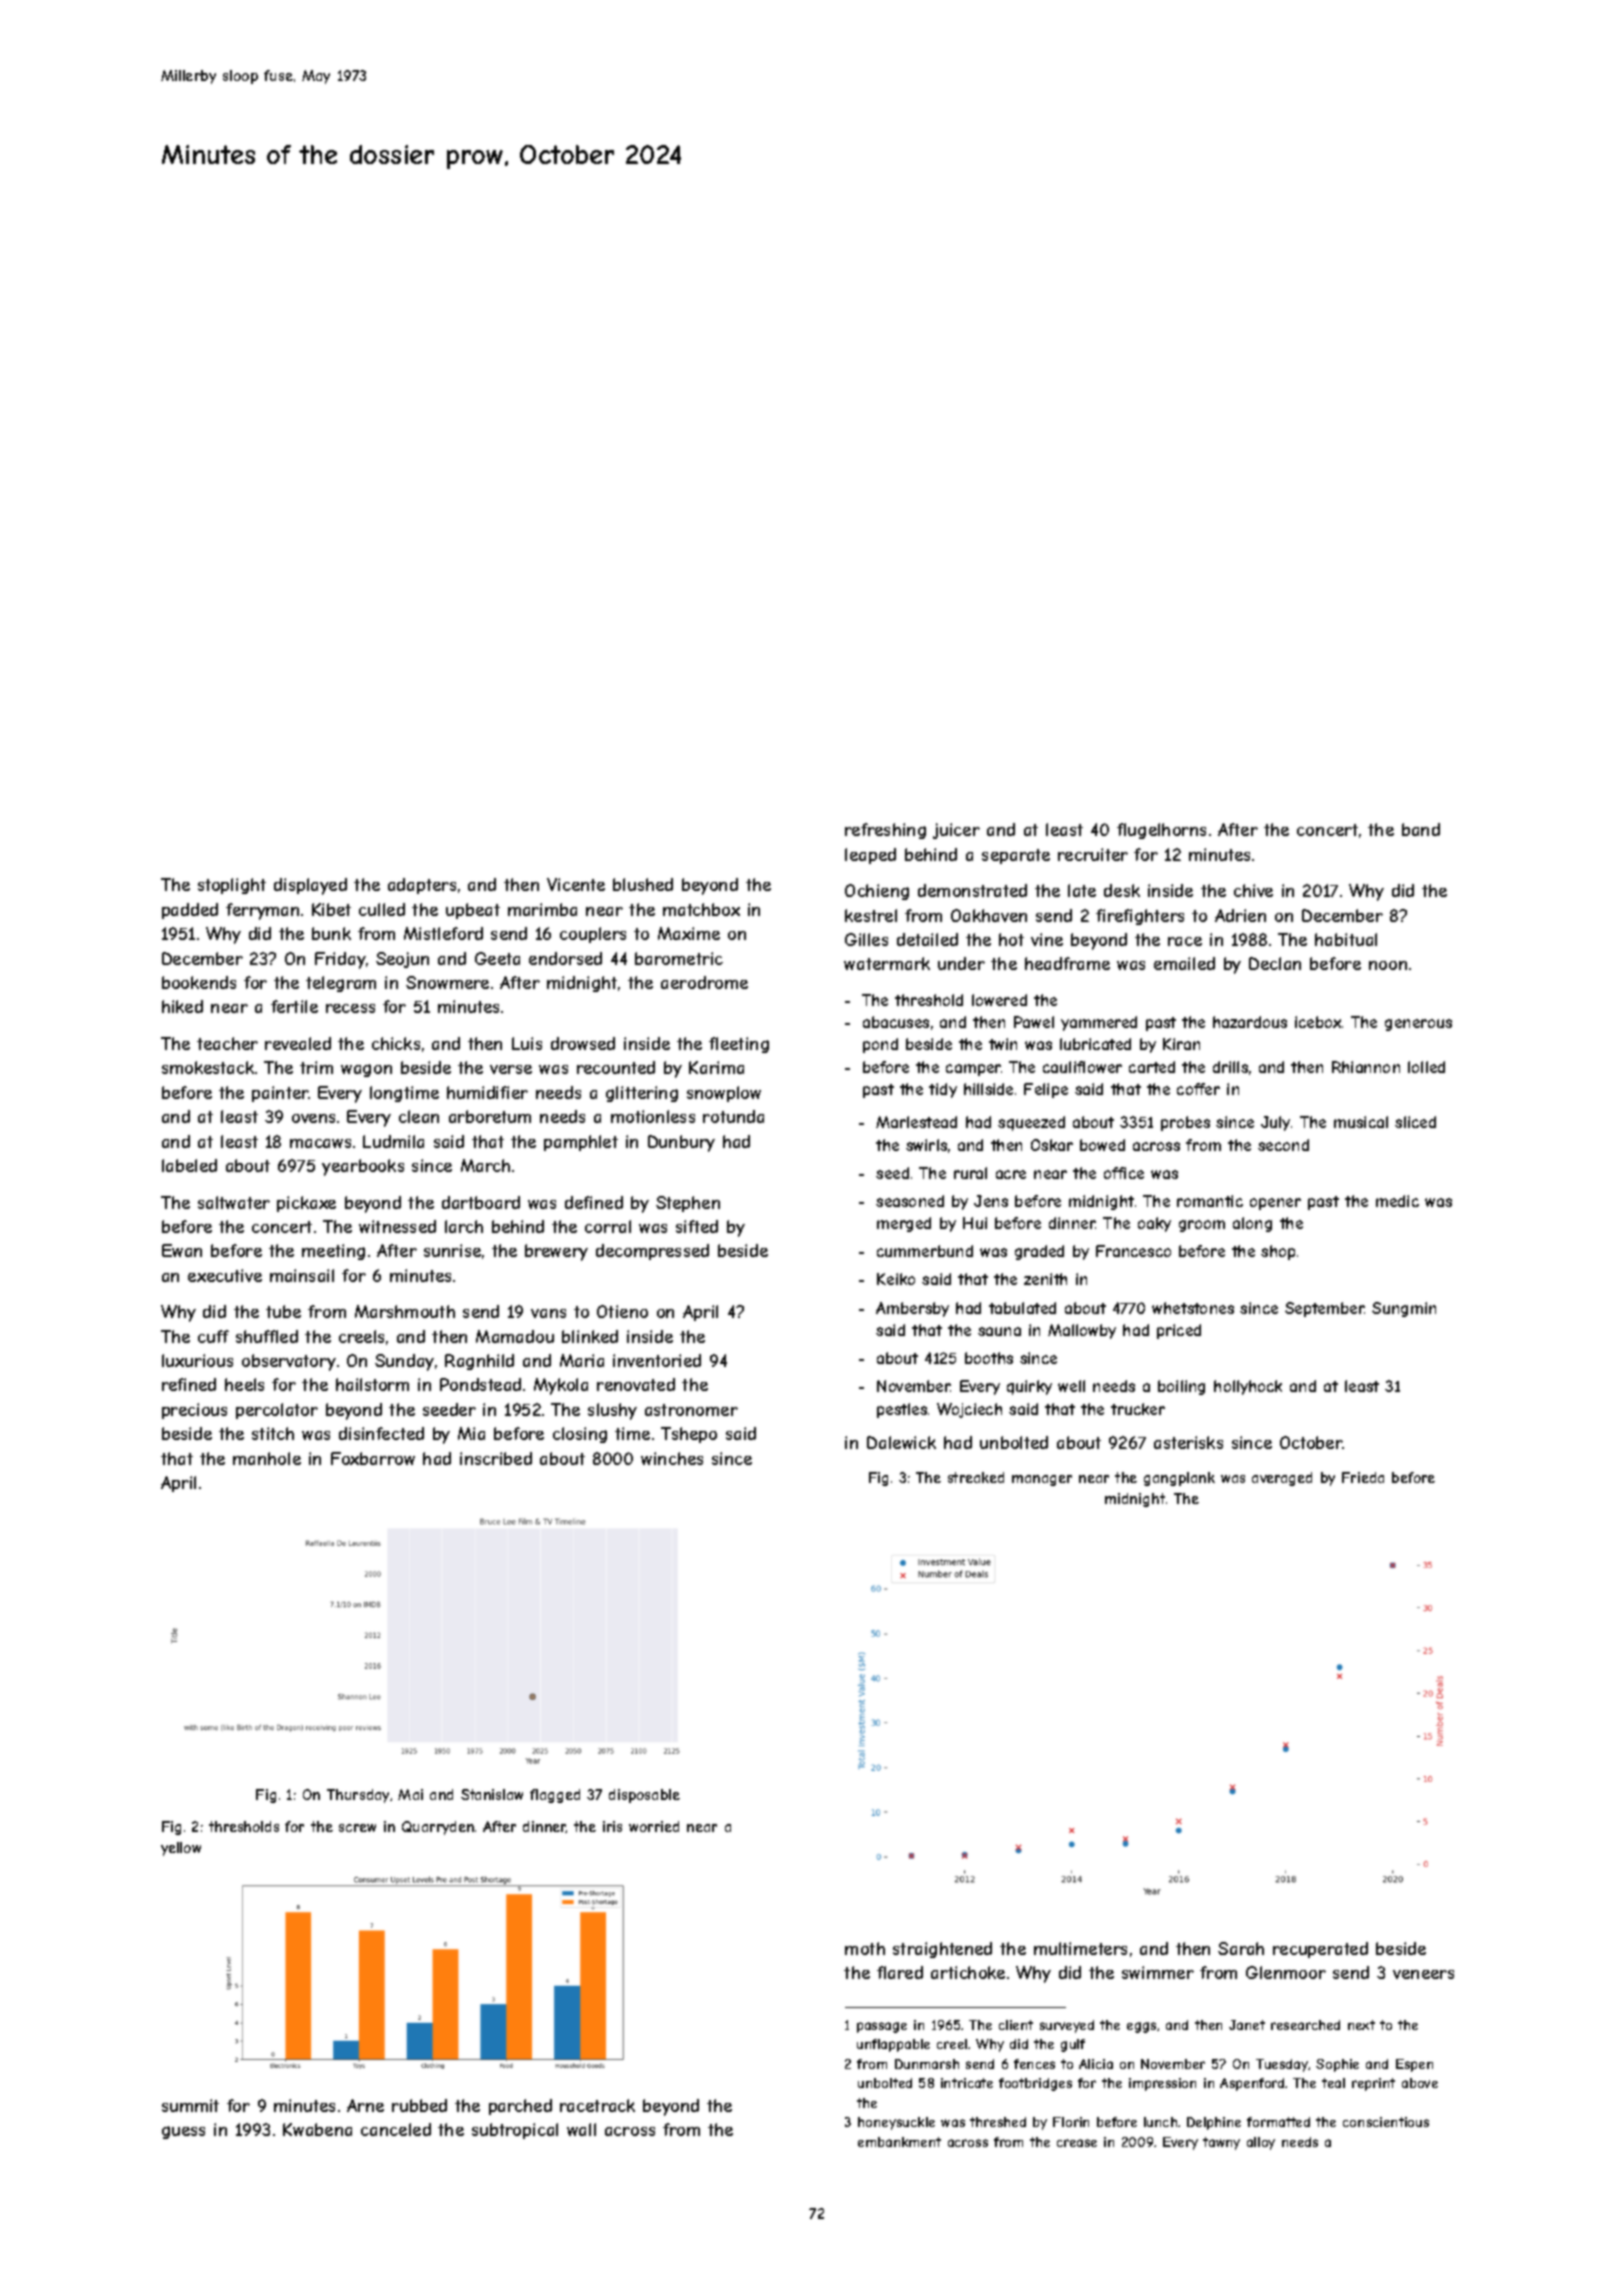 The image size is (1620, 2292). What do you see at coordinates (1241, 1948) in the document?
I see `Sarah` at bounding box center [1241, 1948].
